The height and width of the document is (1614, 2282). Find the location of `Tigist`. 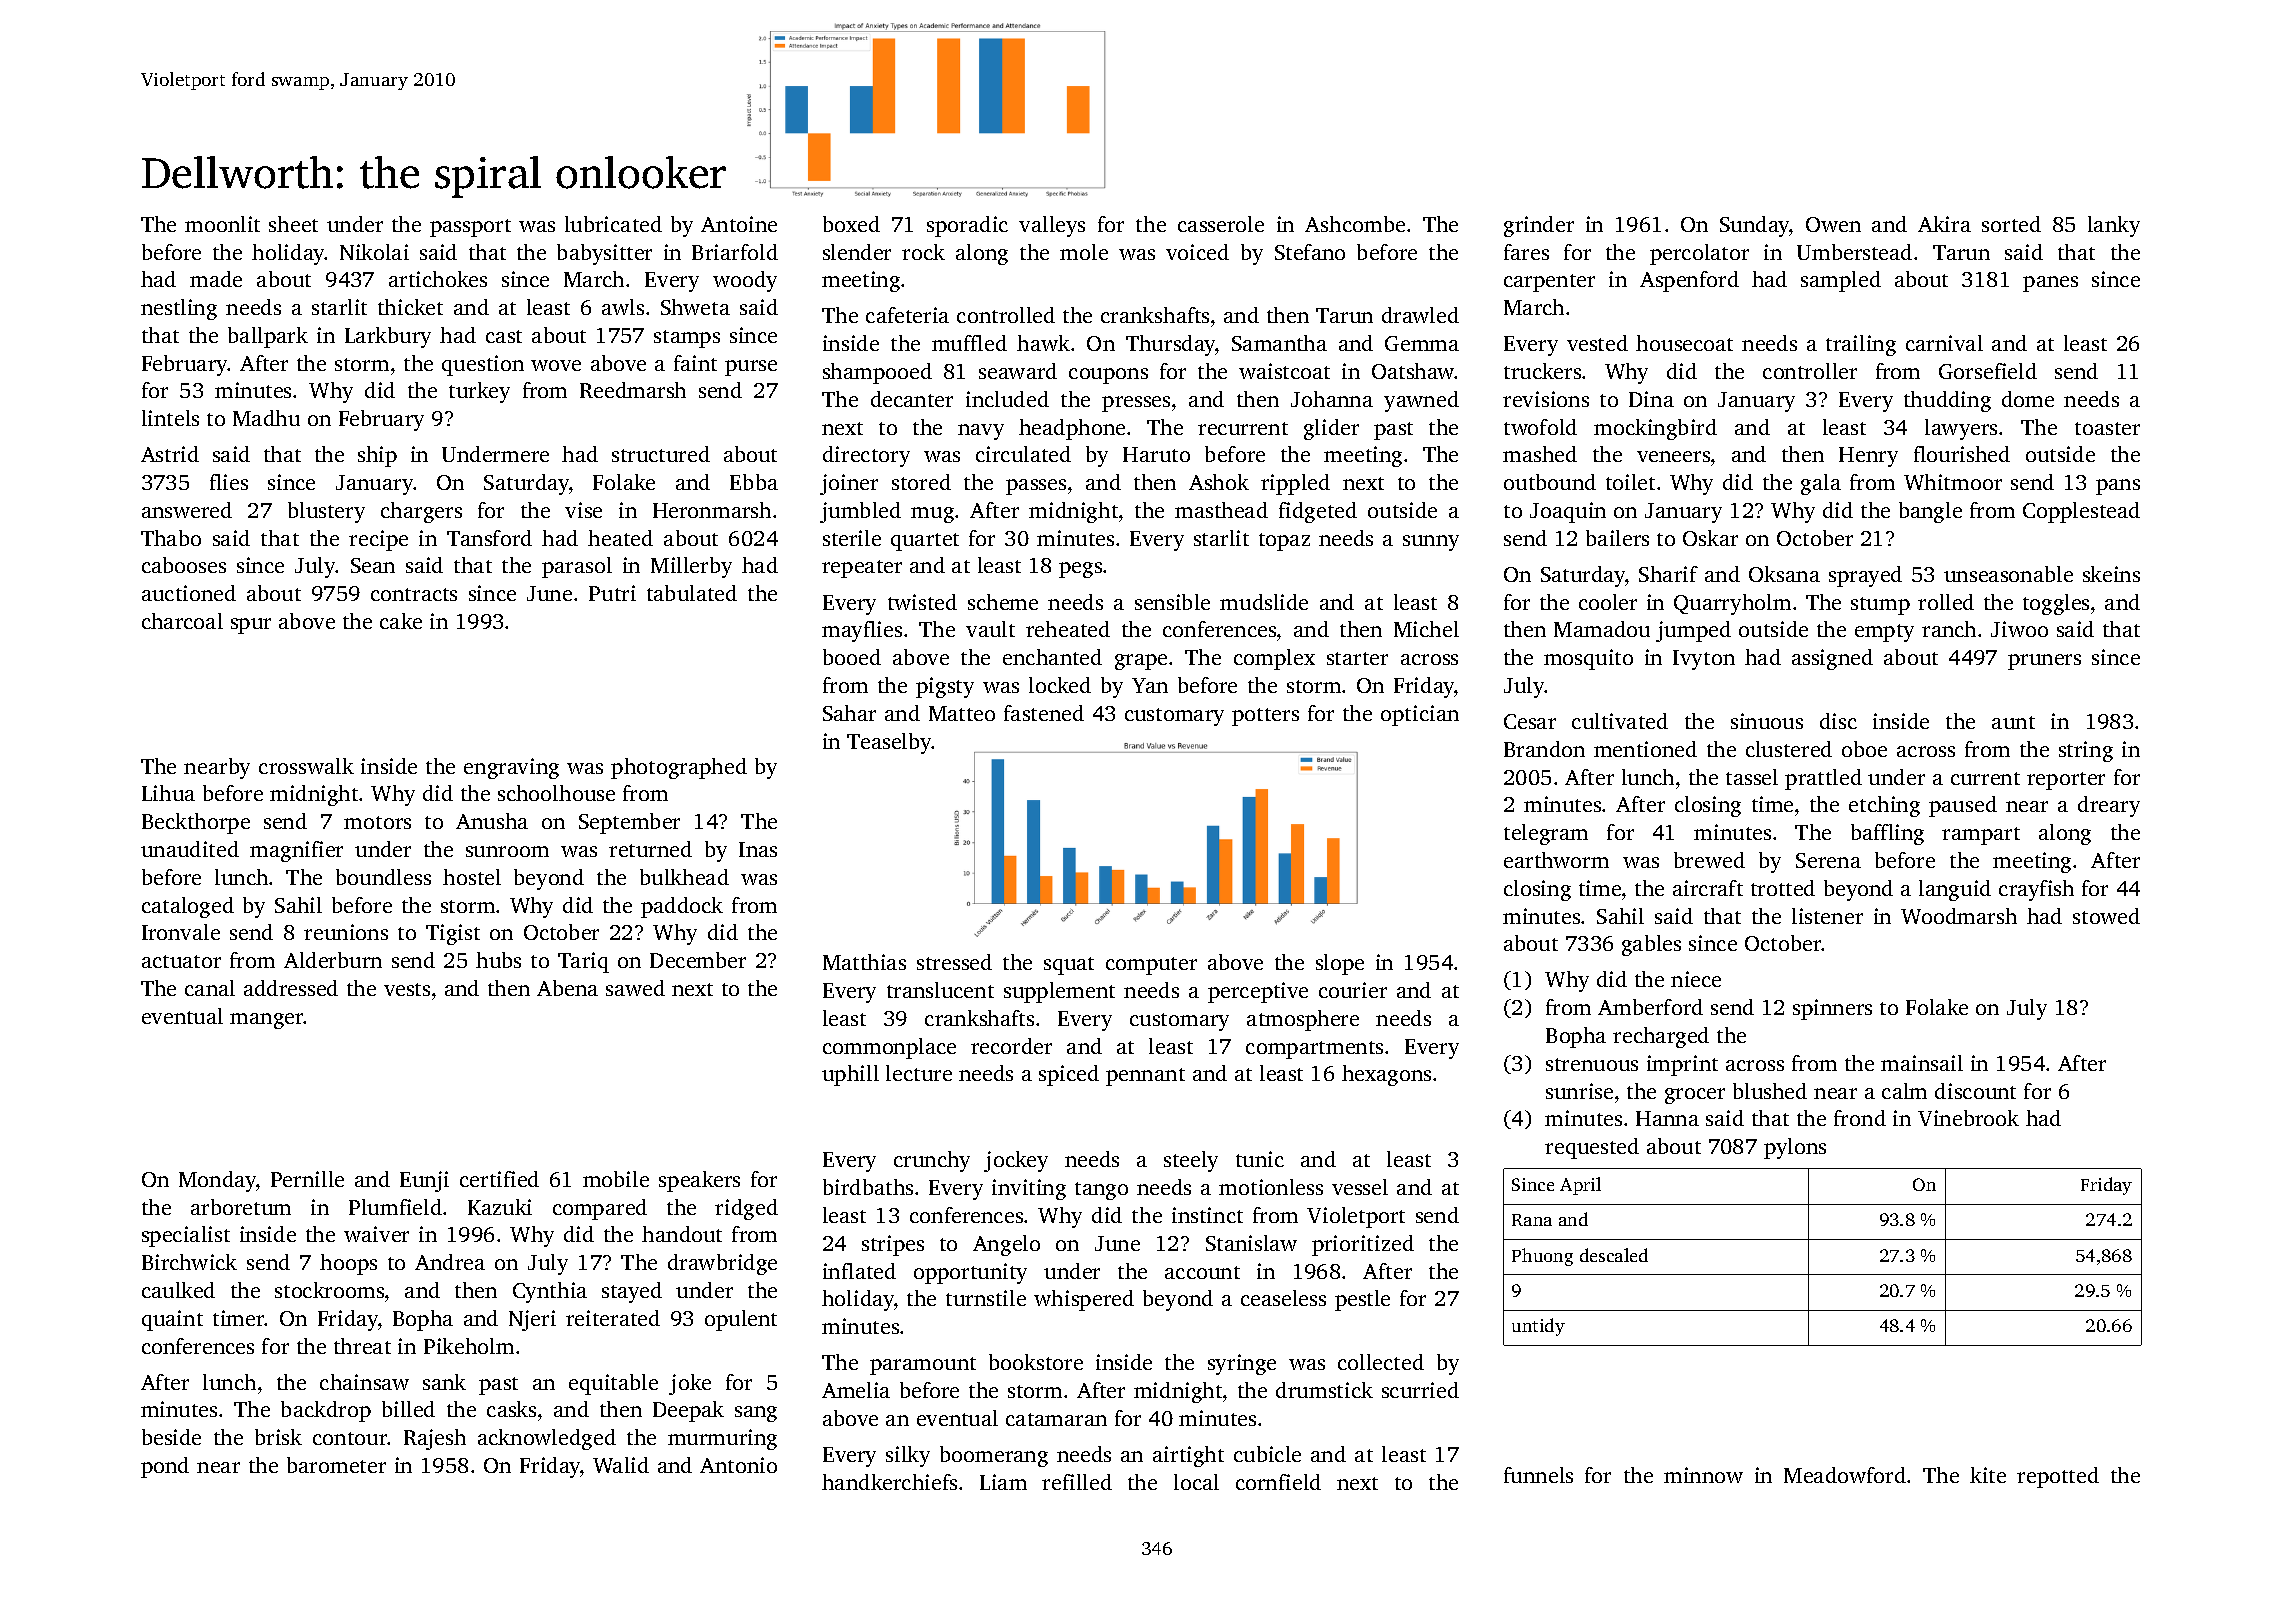

Tigist is located at coordinates (453, 934).
